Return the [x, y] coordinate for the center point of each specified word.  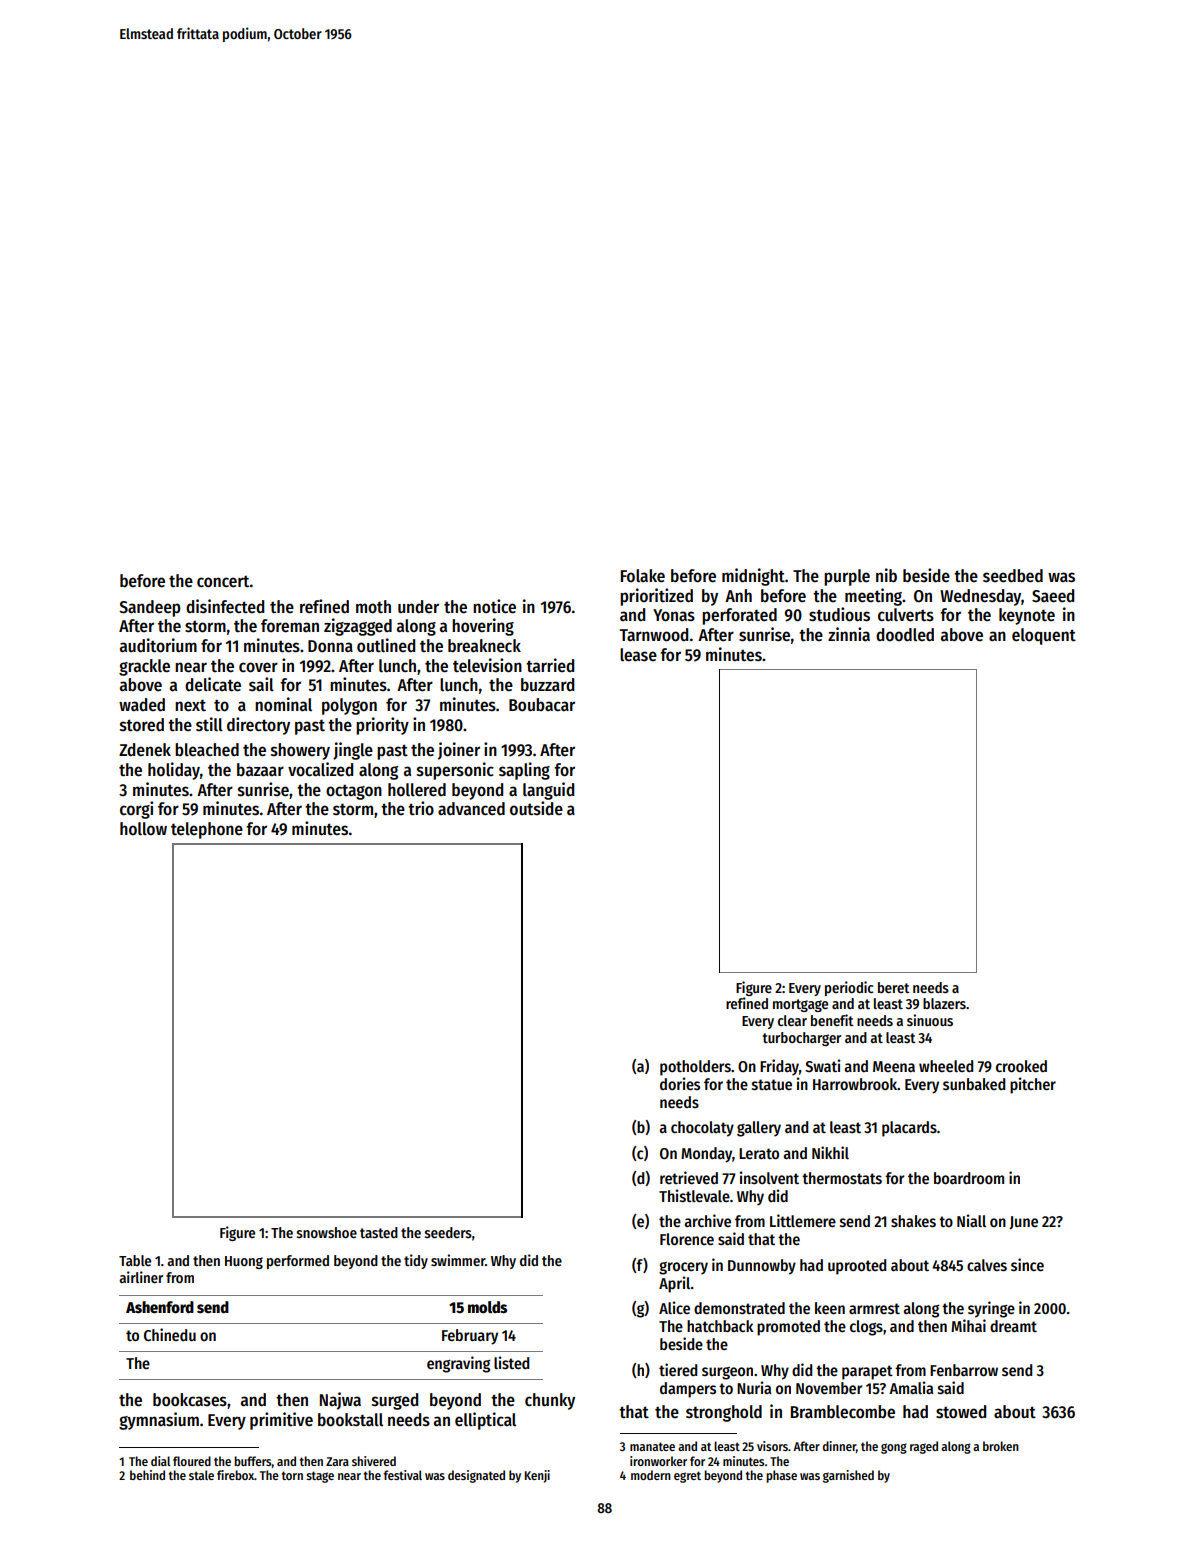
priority [382, 726]
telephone [207, 830]
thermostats [842, 1178]
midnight [753, 577]
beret [893, 987]
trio [421, 808]
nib [886, 575]
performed [298, 1262]
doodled [905, 635]
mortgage [800, 1005]
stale [201, 1475]
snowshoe [327, 1232]
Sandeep [150, 608]
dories [680, 1083]
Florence [687, 1239]
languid [548, 791]
